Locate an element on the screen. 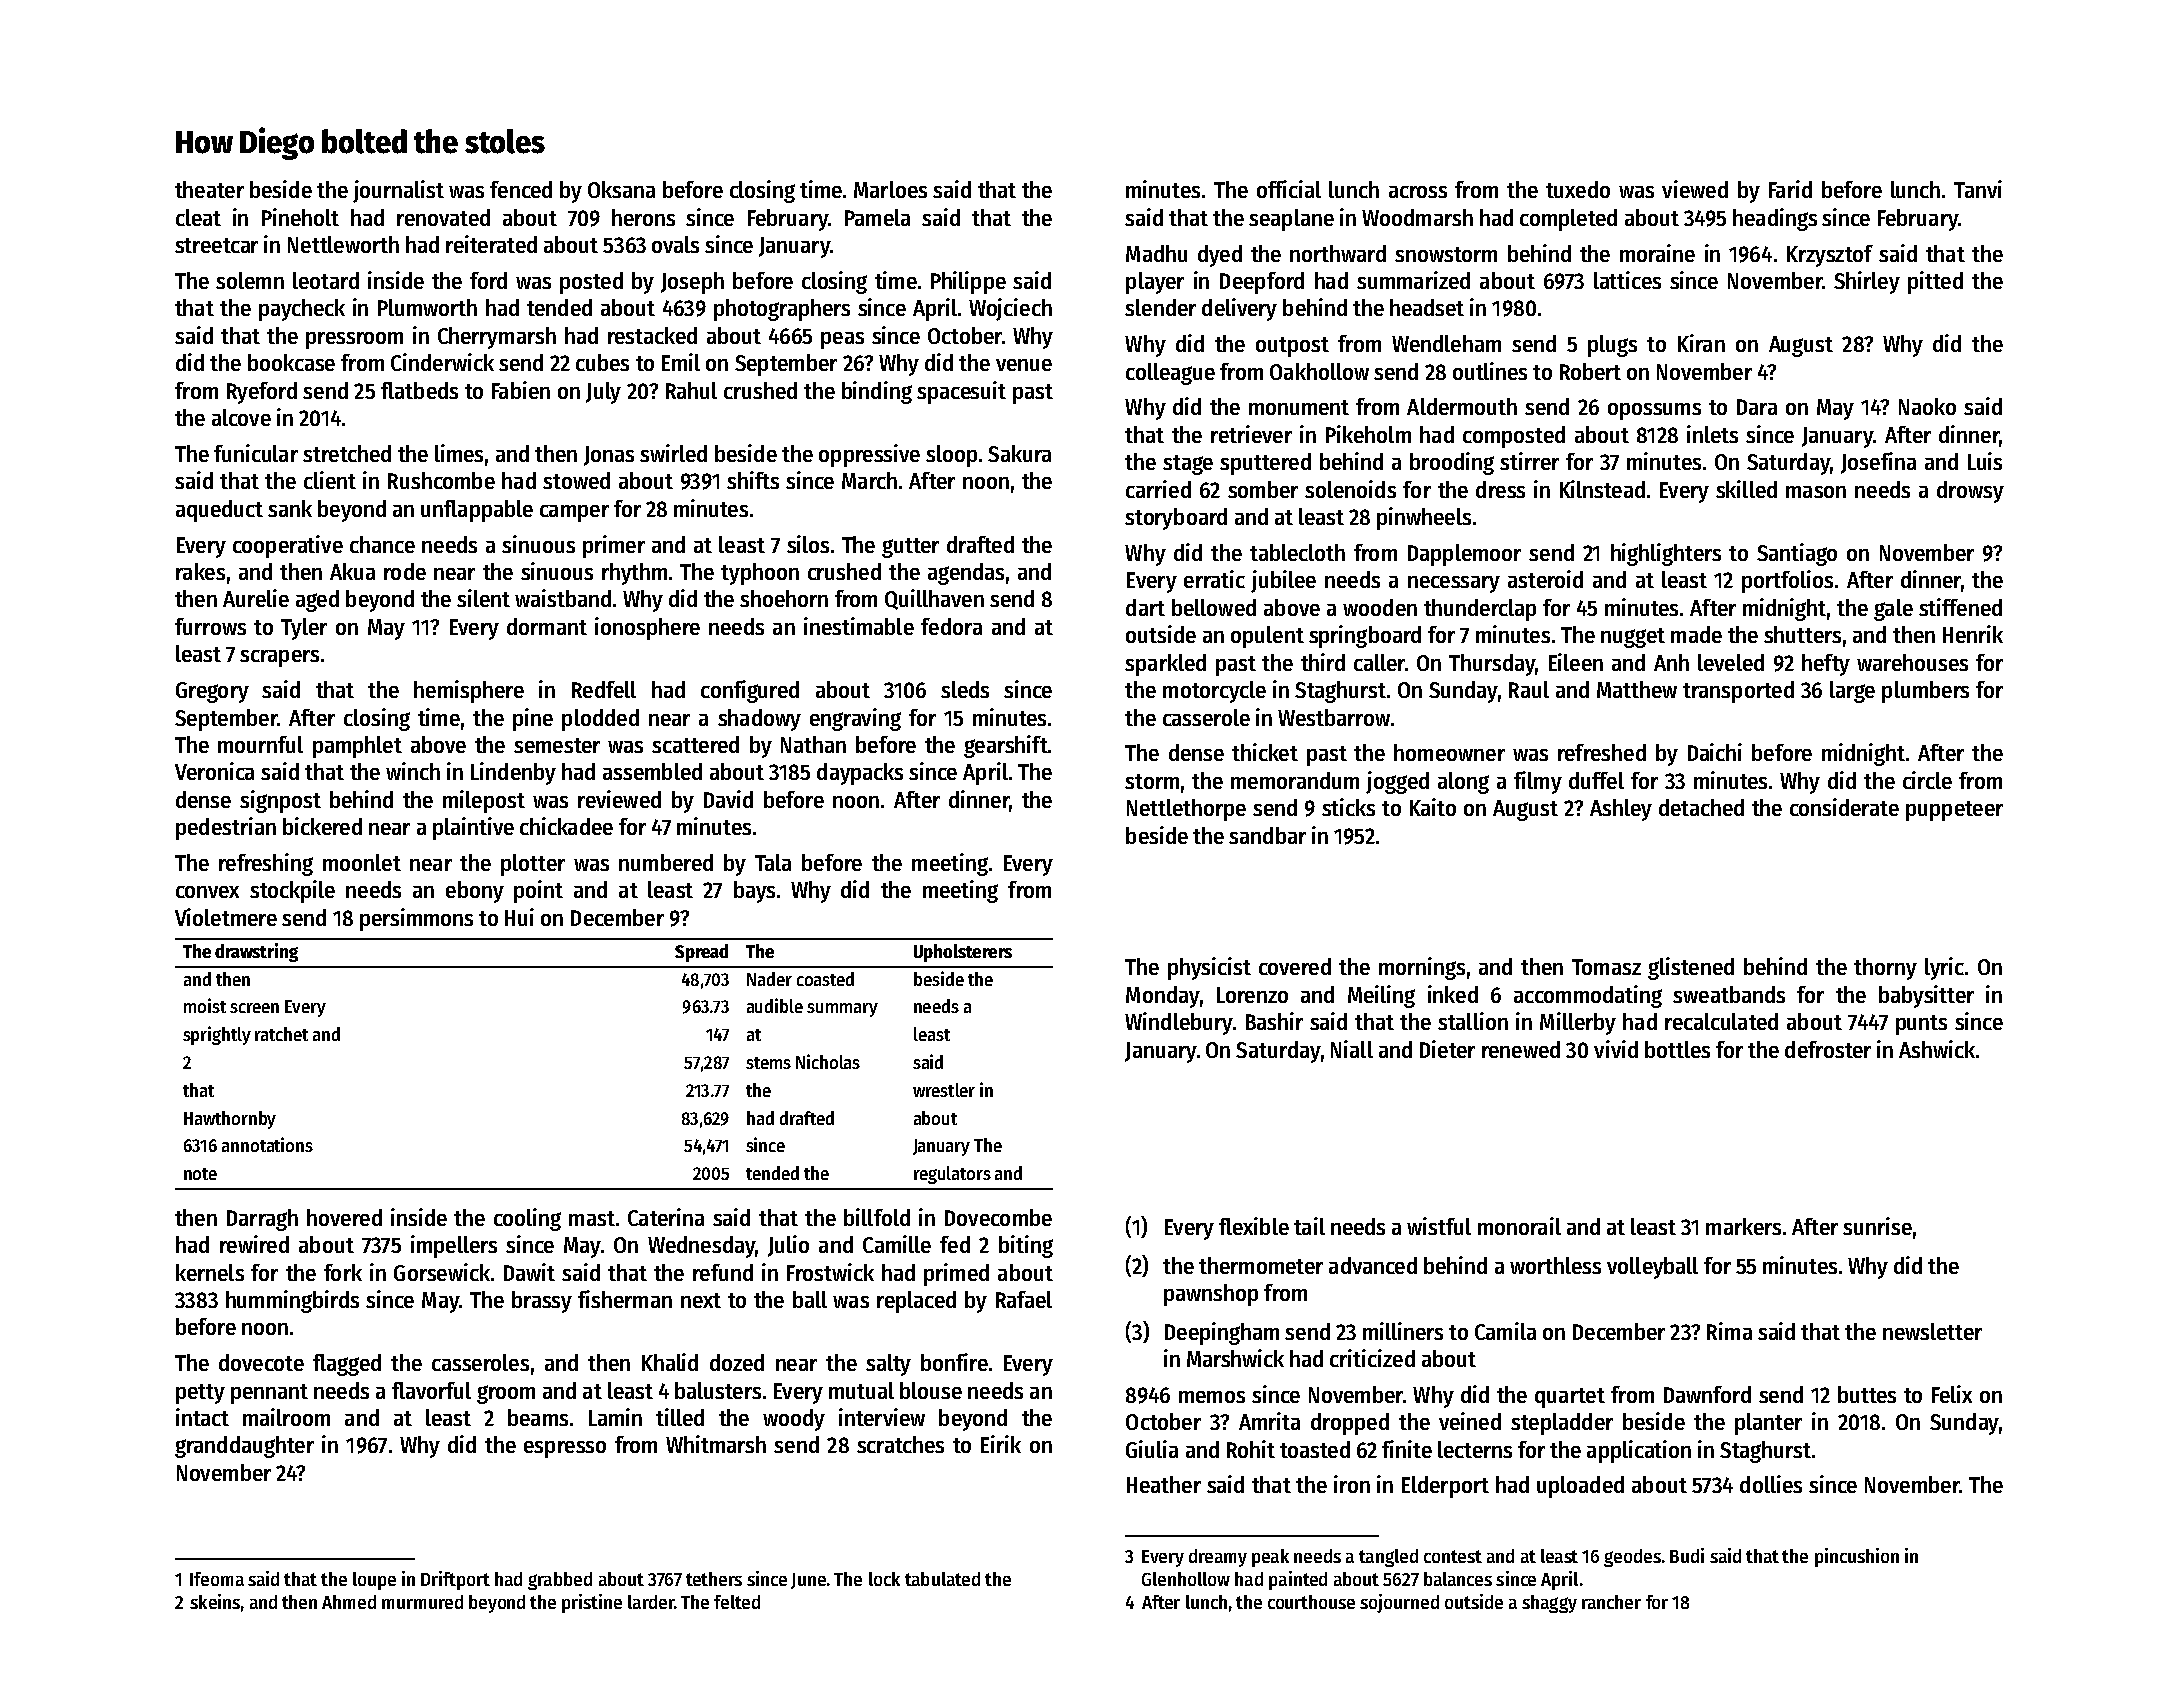  opossums is located at coordinates (1654, 411).
